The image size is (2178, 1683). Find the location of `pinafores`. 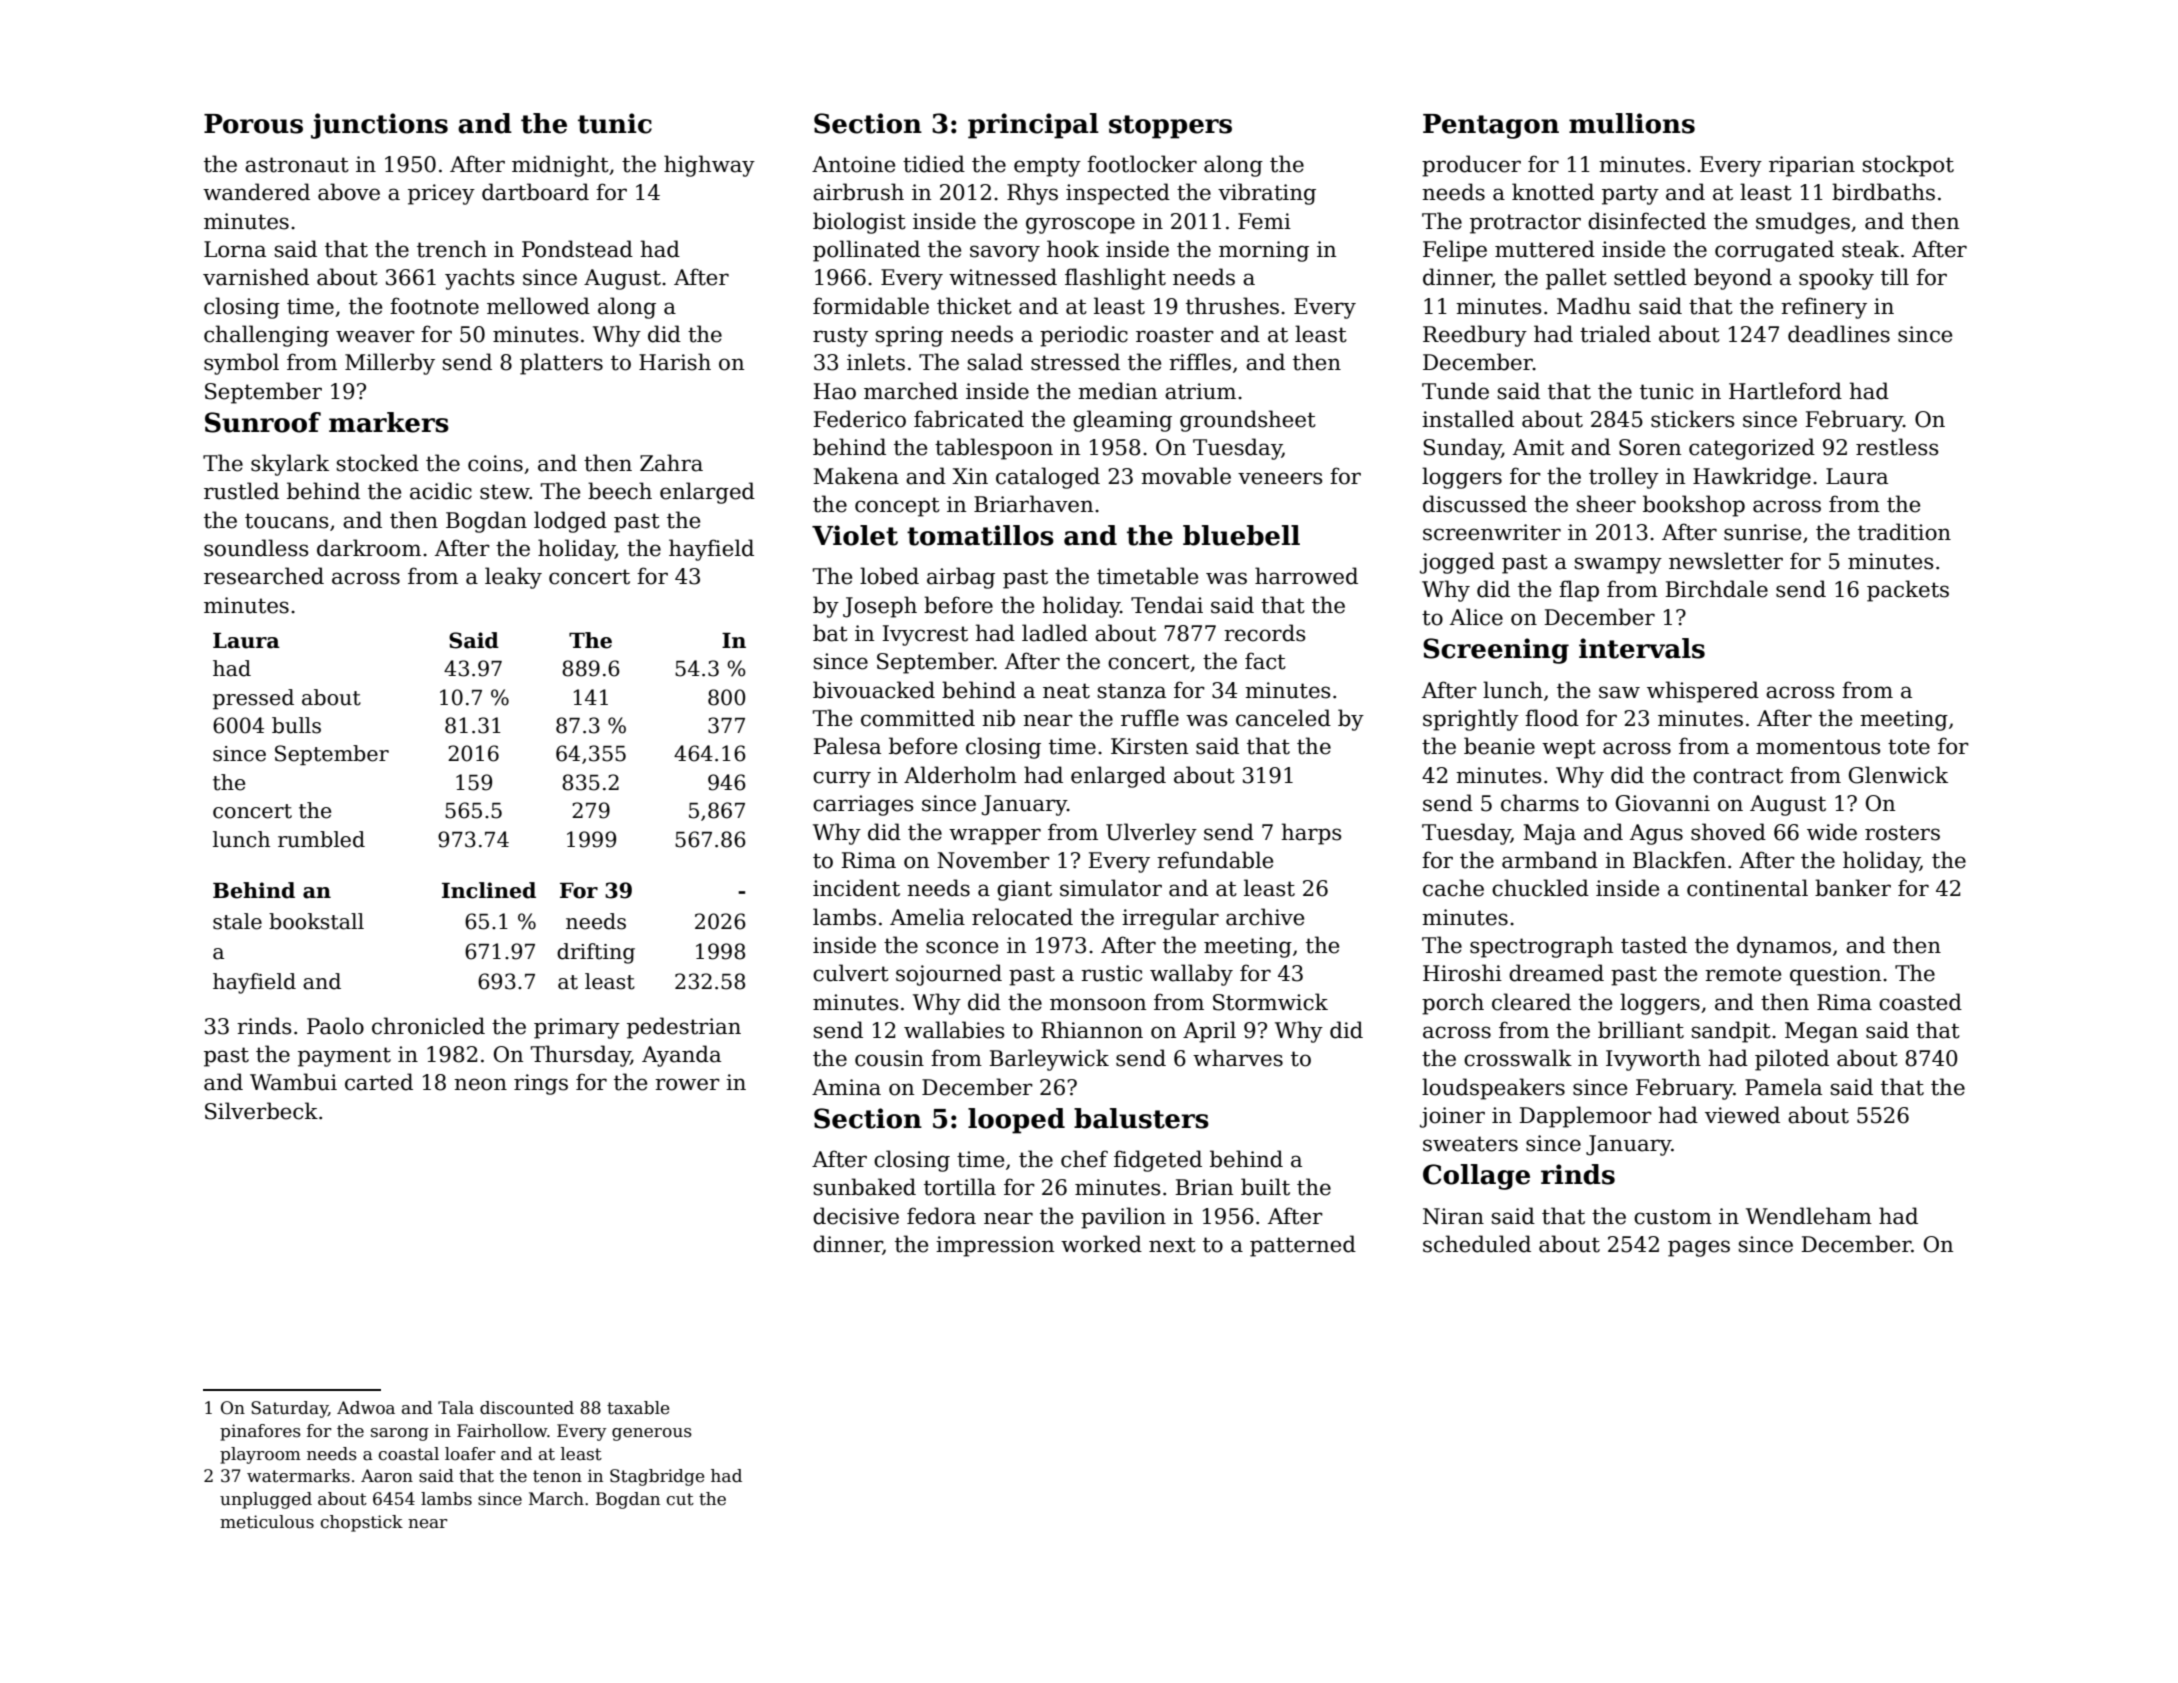

pinafores is located at coordinates (260, 1432).
